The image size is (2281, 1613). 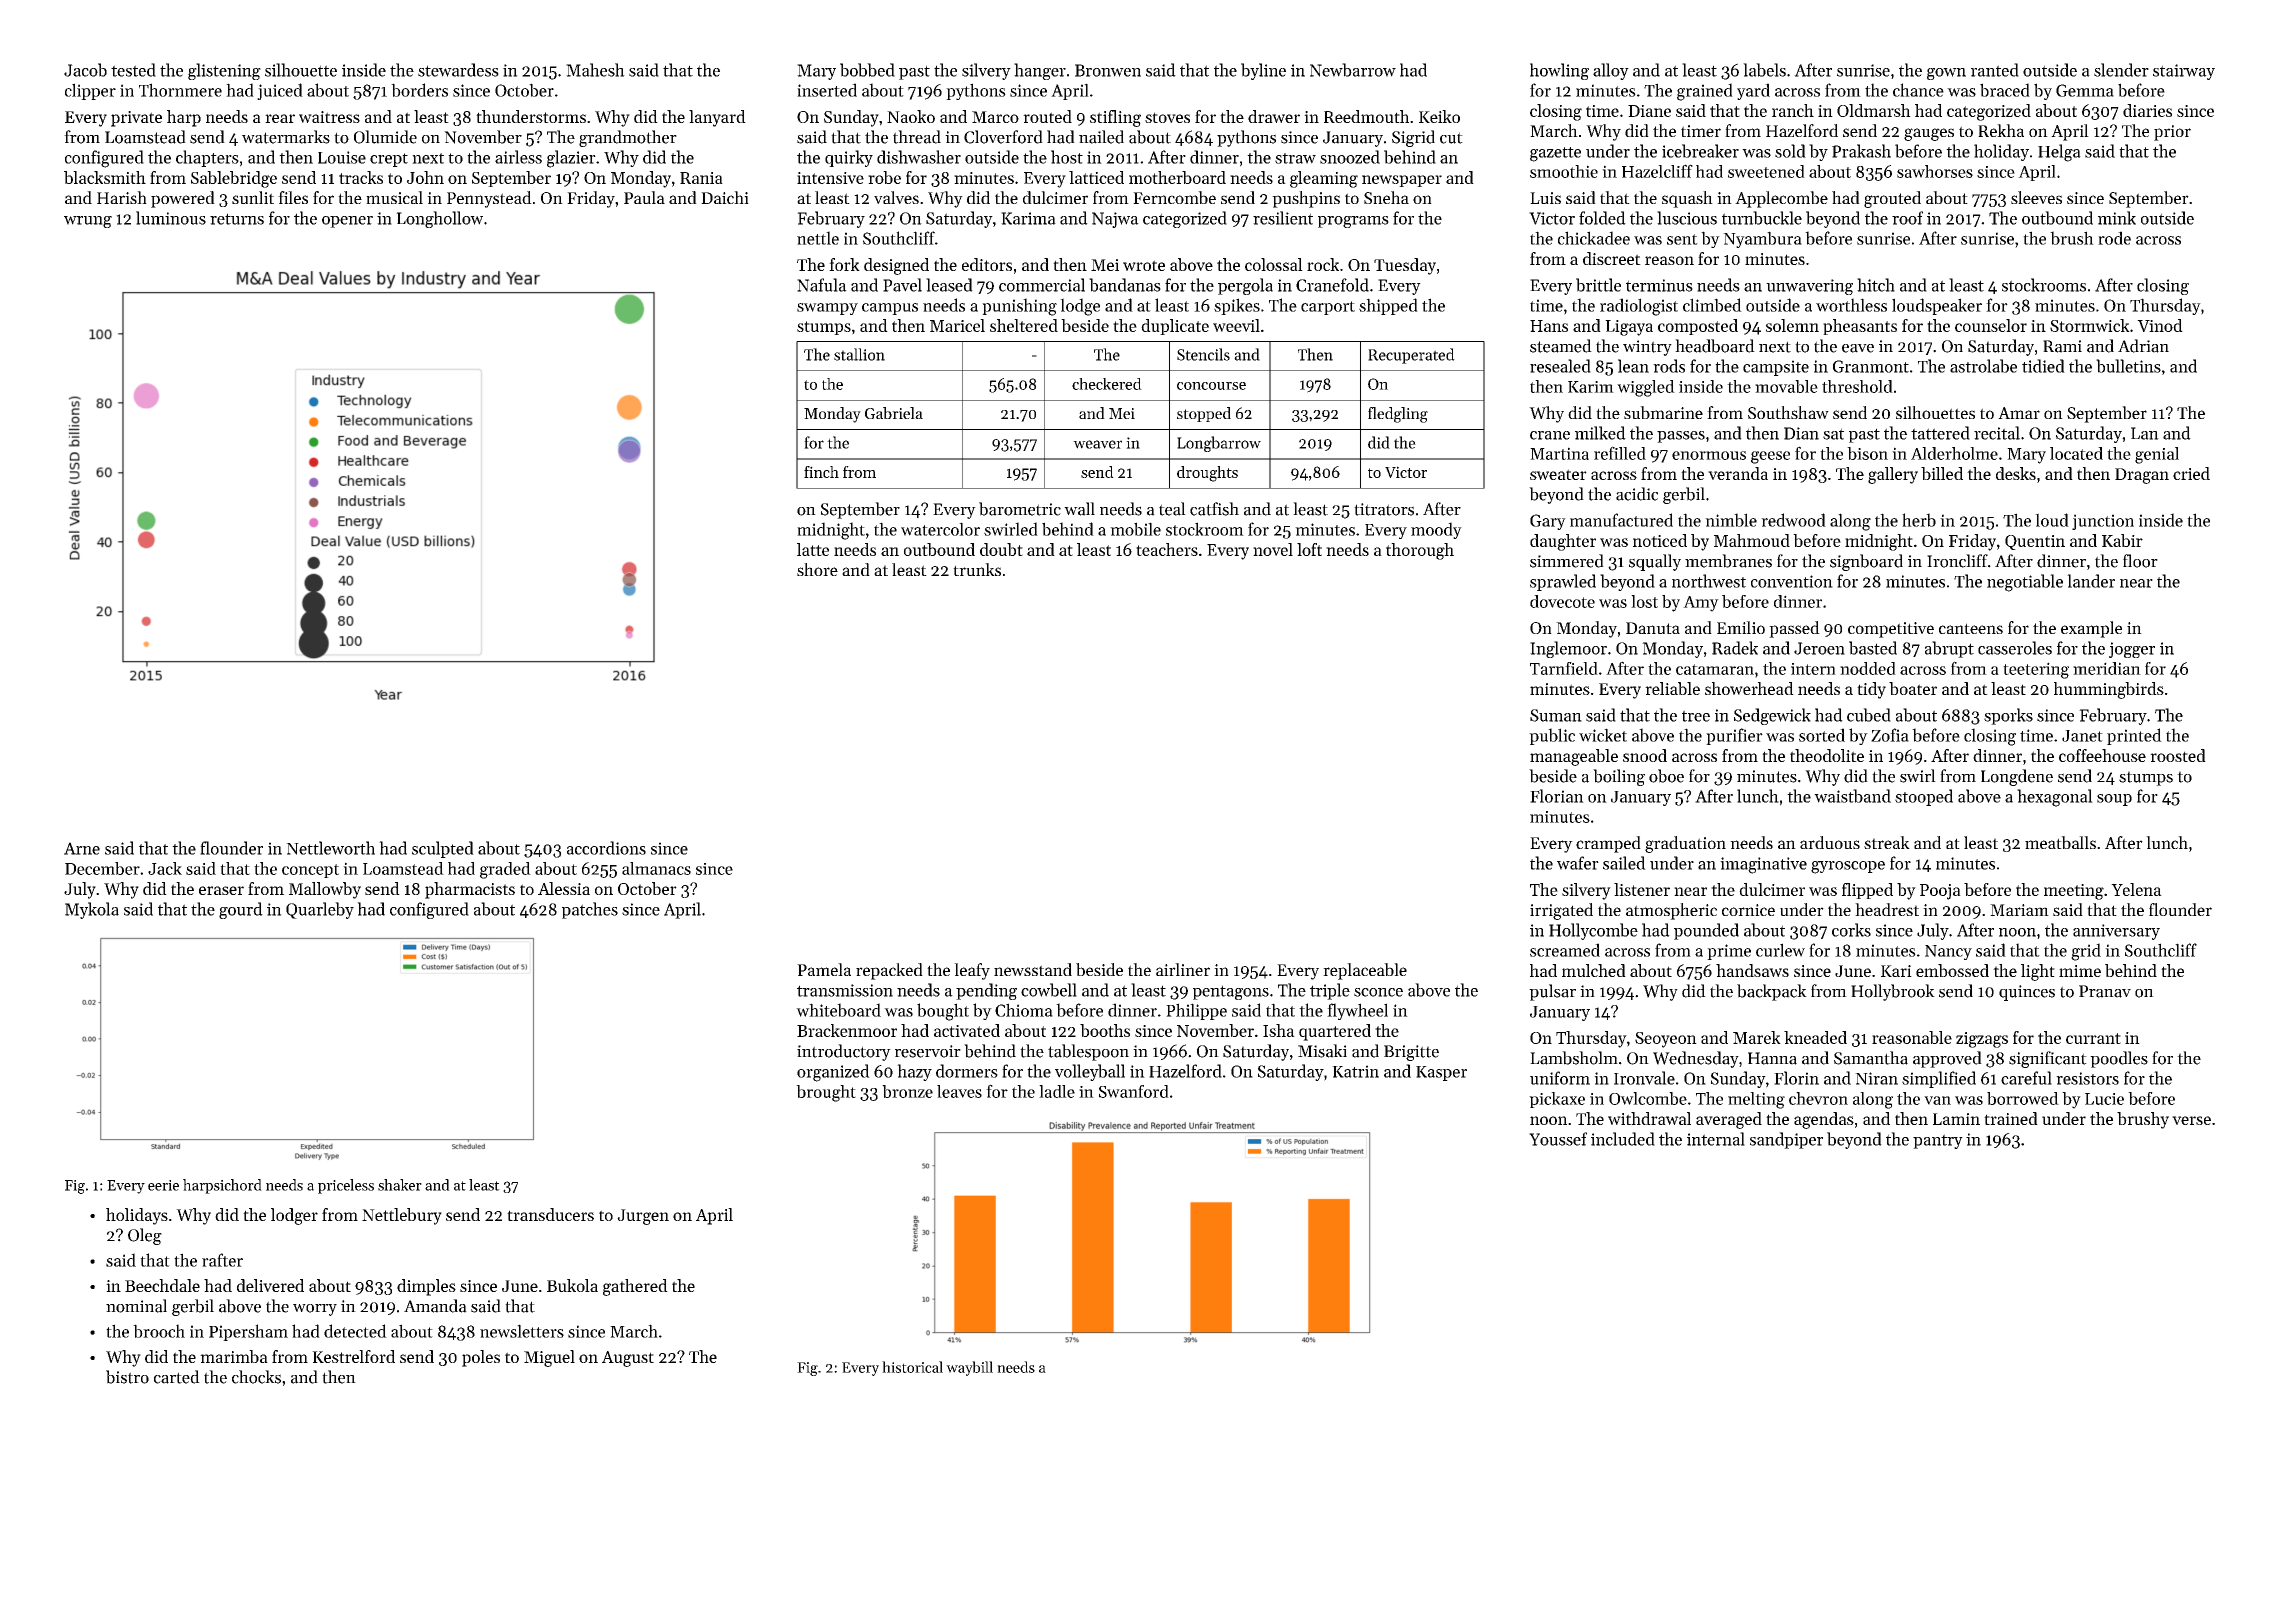 I want to click on Mahesh, so click(x=595, y=70).
